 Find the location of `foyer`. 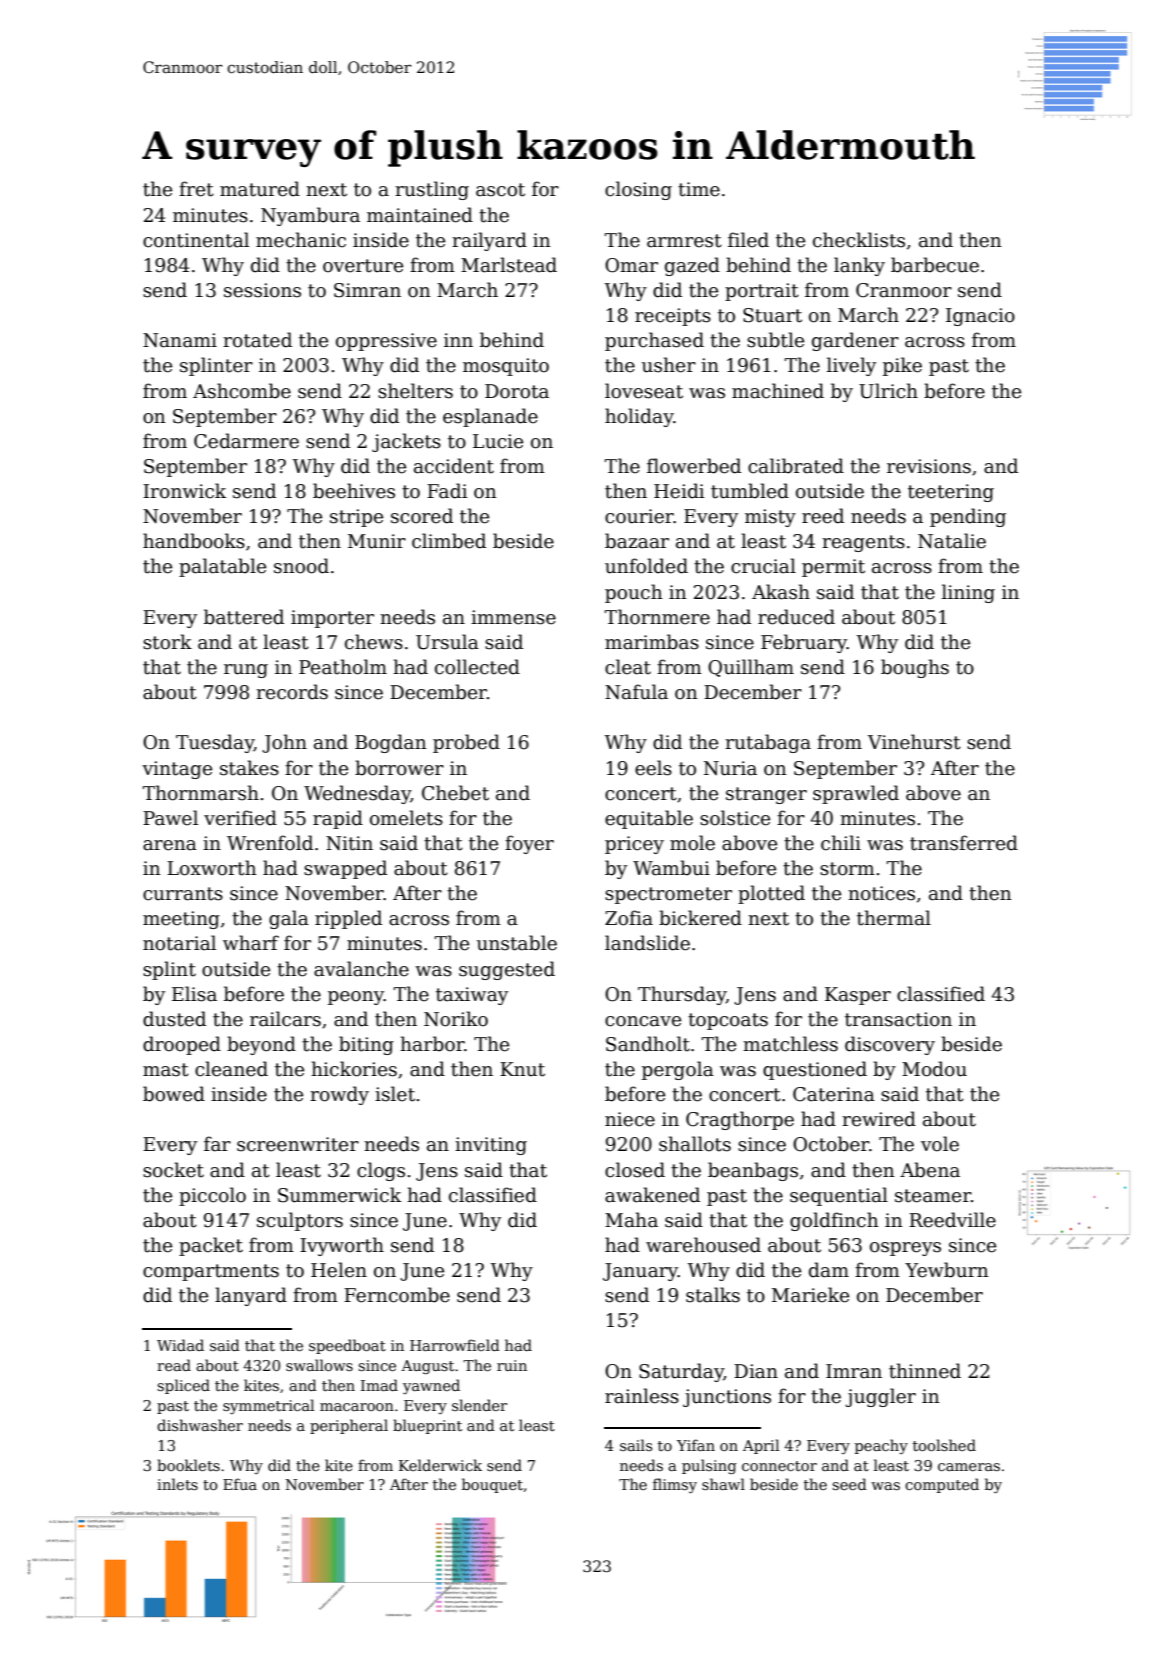

foyer is located at coordinates (529, 844).
